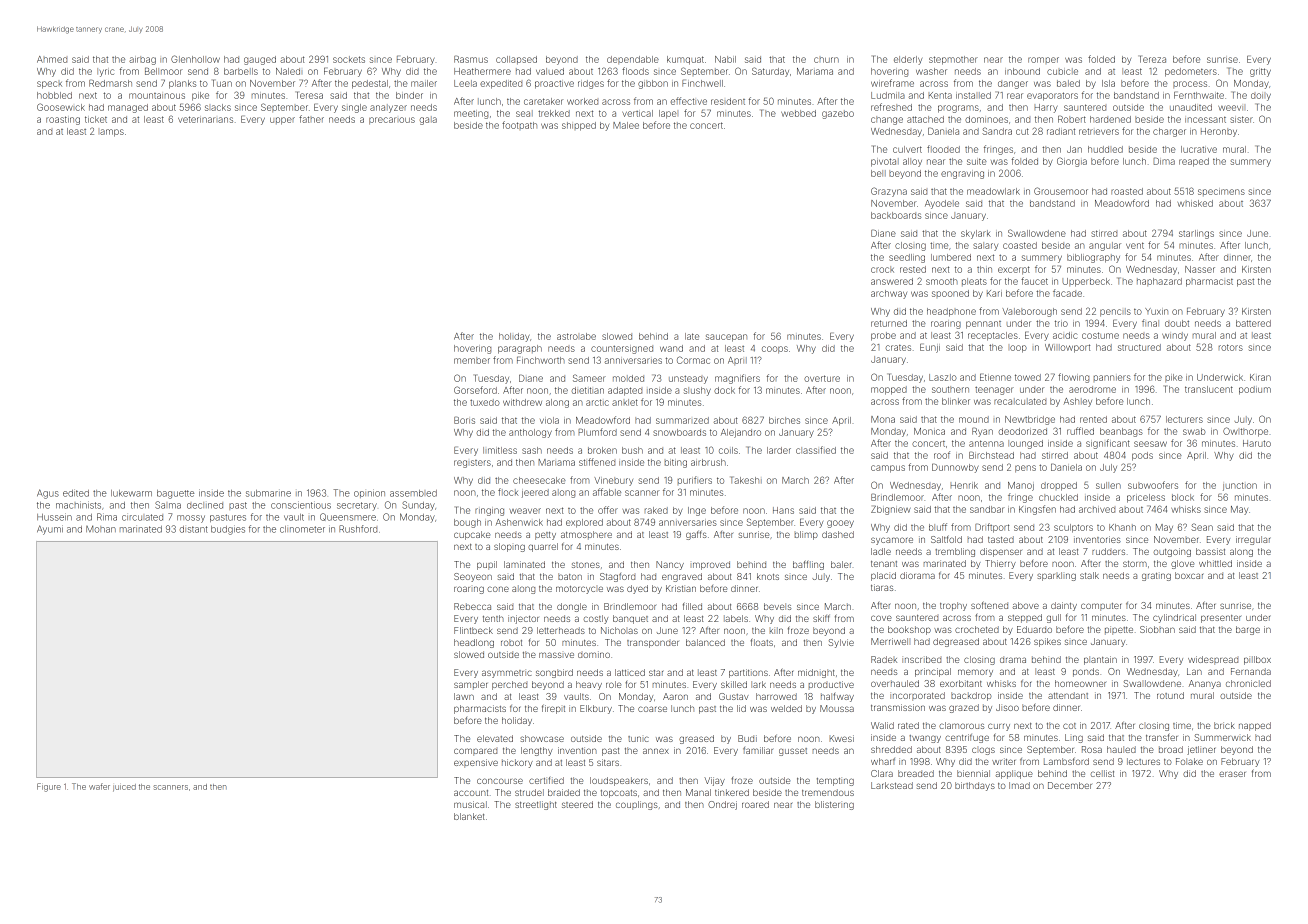 This document has height=924, width=1308. Describe the element at coordinates (49, 787) in the document. I see `Figure` at that location.
